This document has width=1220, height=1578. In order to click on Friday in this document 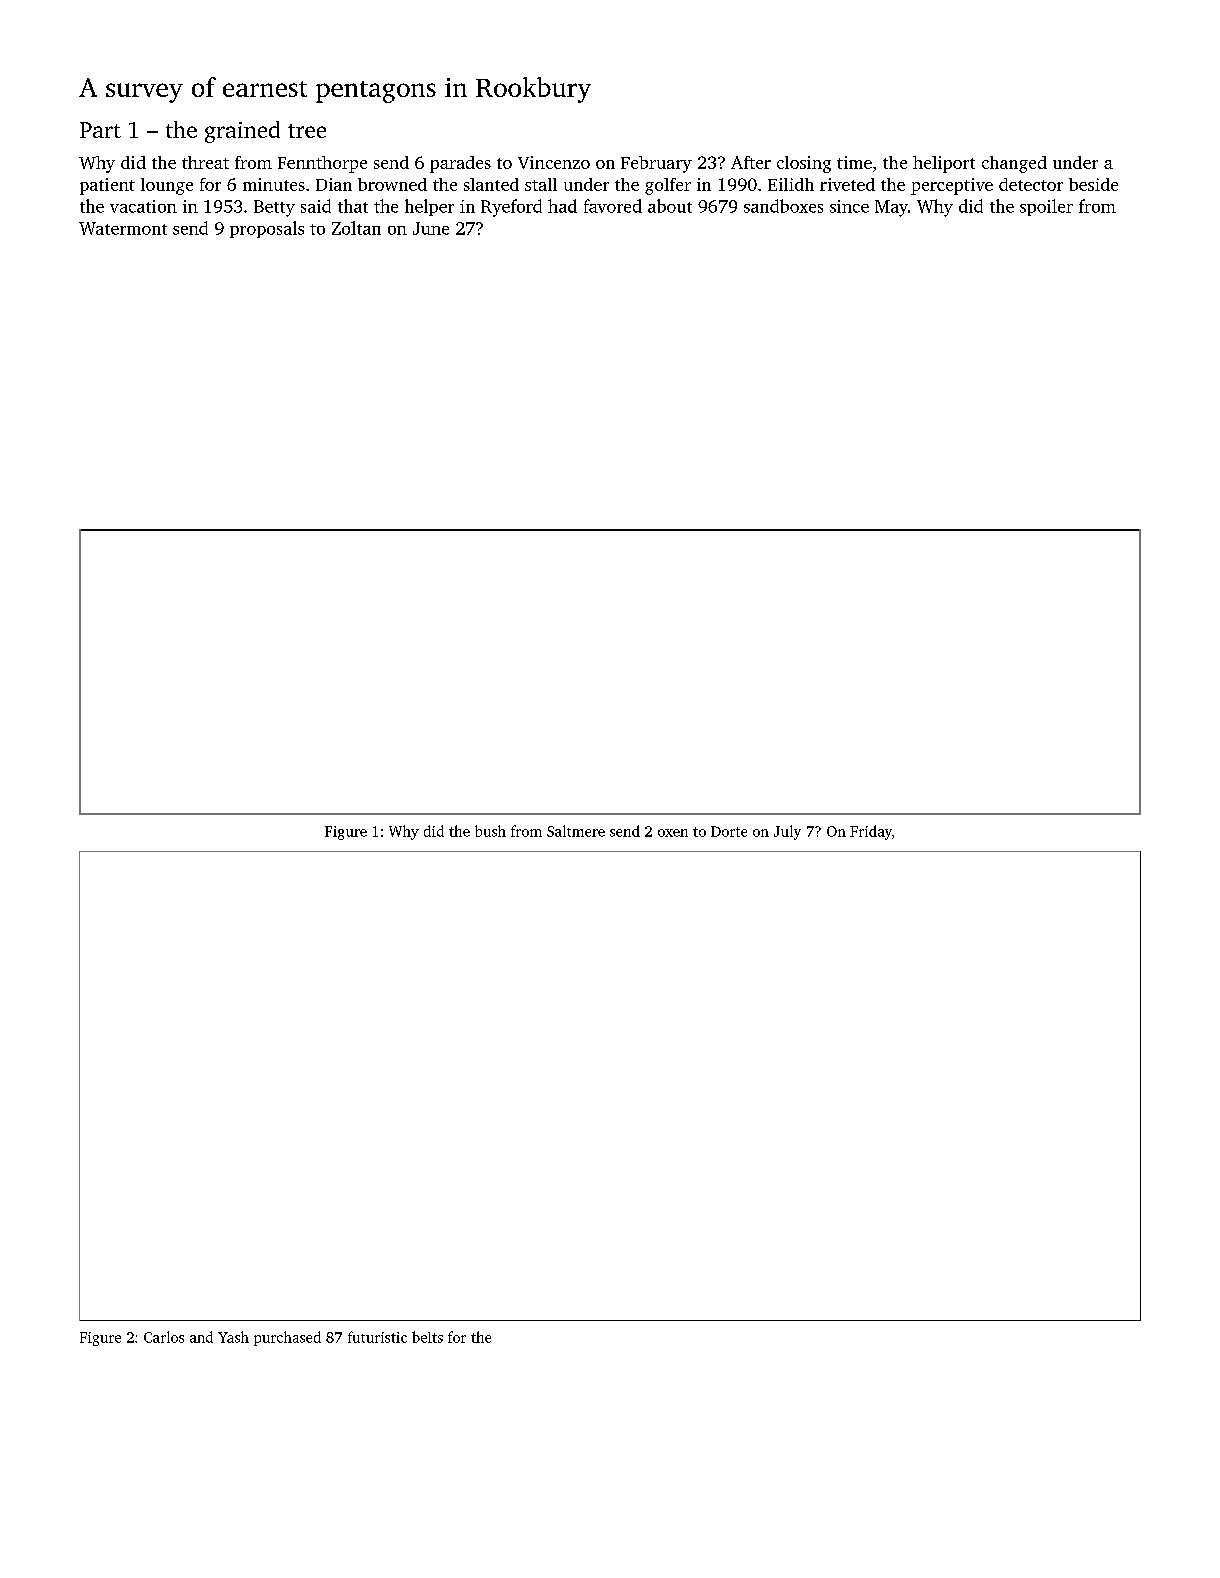, I will do `click(871, 832)`.
